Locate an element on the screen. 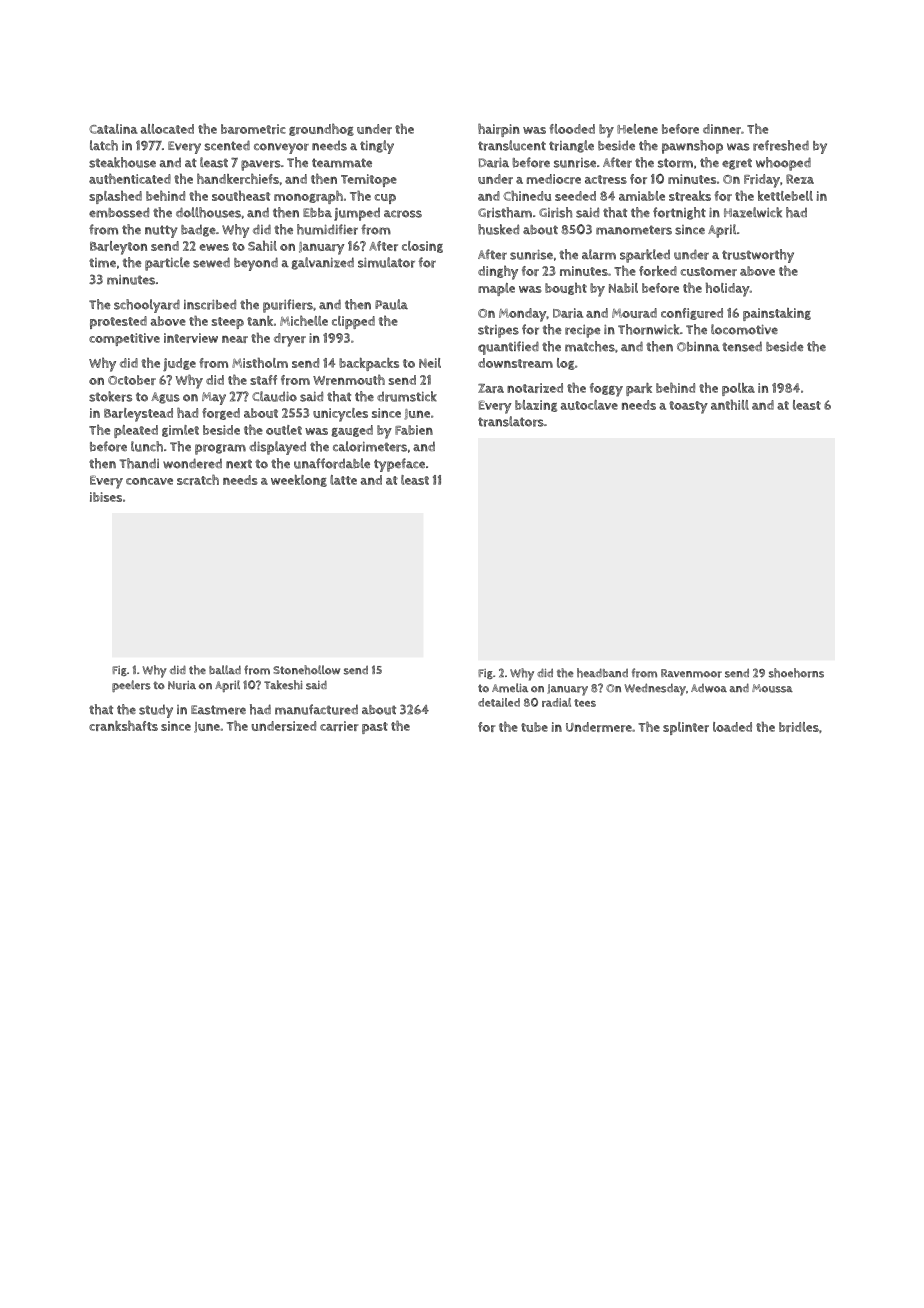  scratch is located at coordinates (198, 479).
